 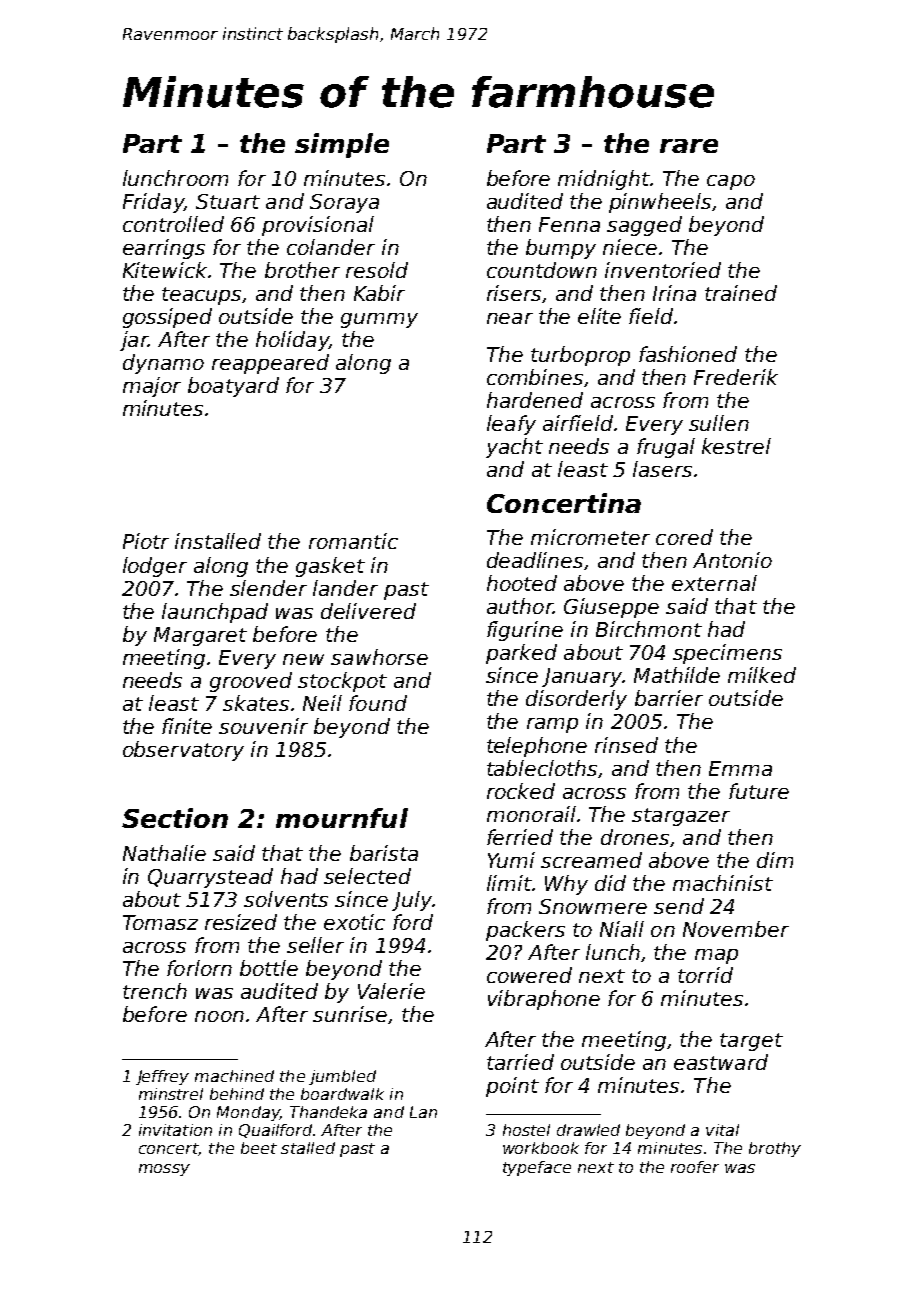 I want to click on risers, so click(x=514, y=293).
